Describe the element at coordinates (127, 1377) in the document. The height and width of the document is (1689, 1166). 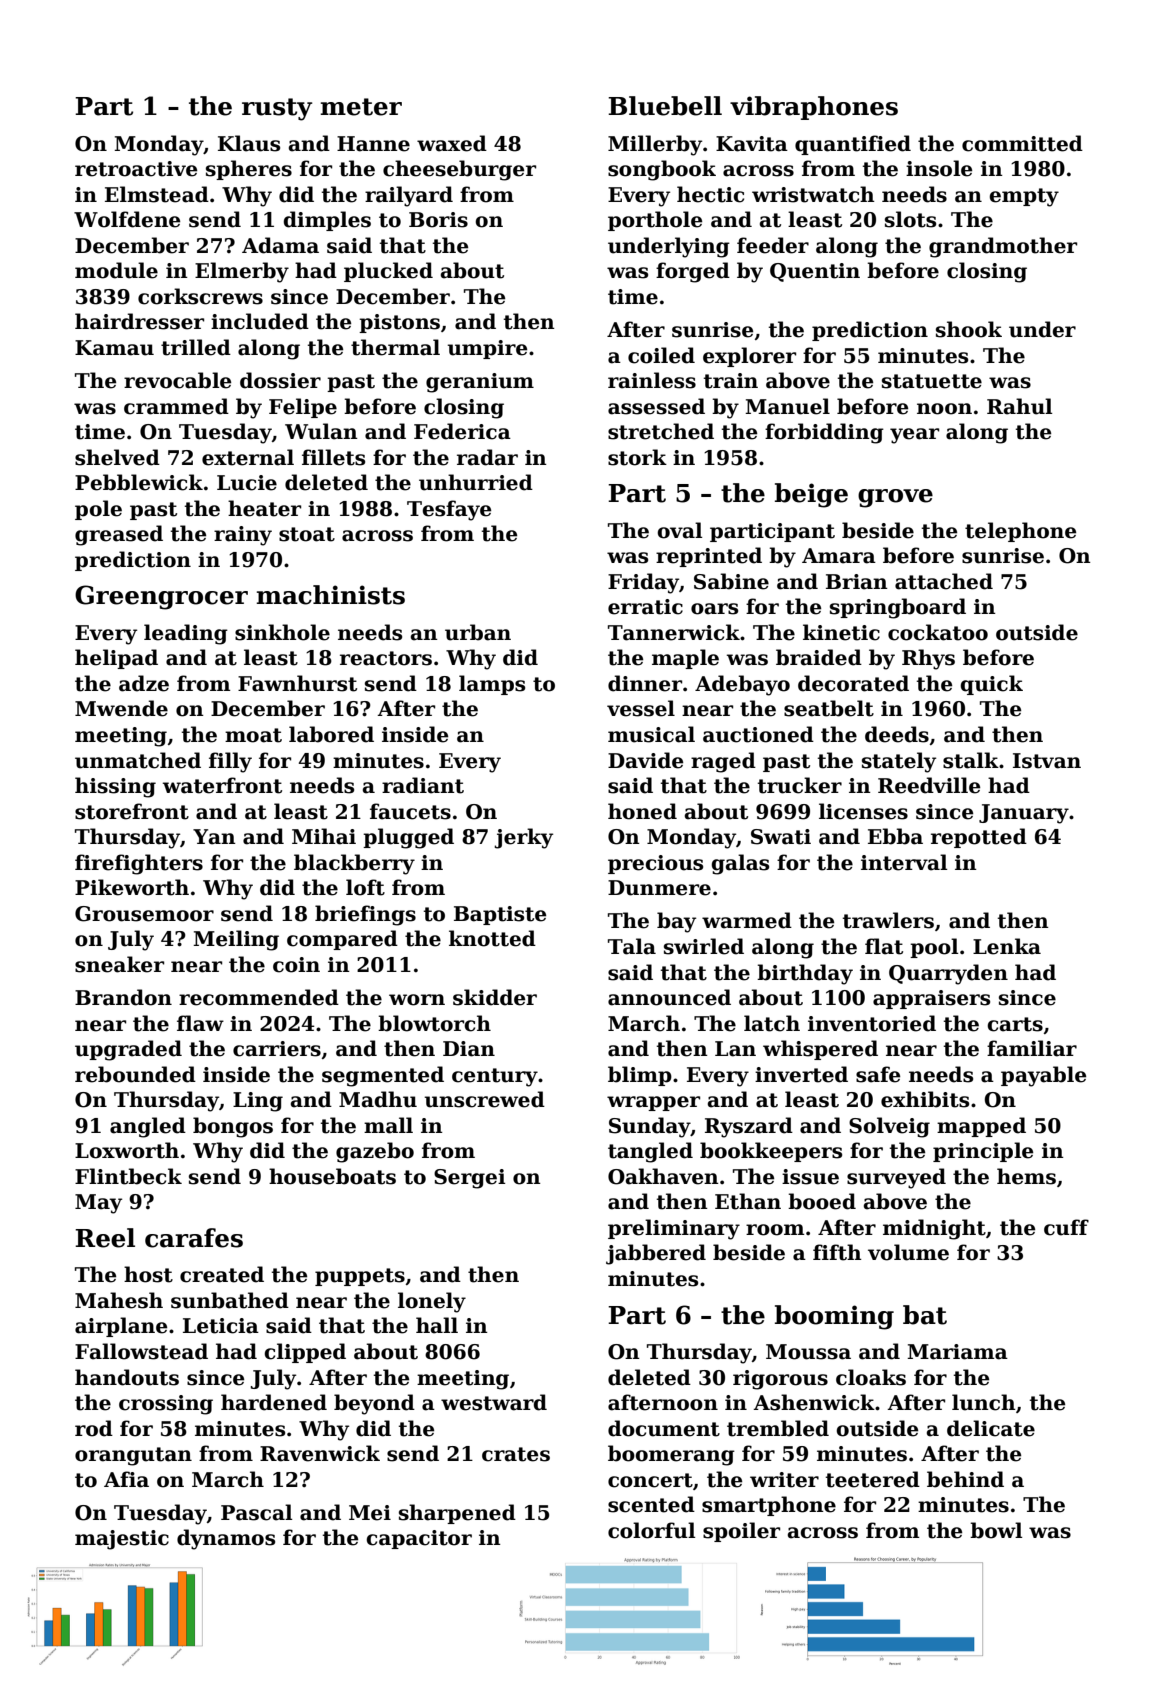
I see `handouts` at that location.
